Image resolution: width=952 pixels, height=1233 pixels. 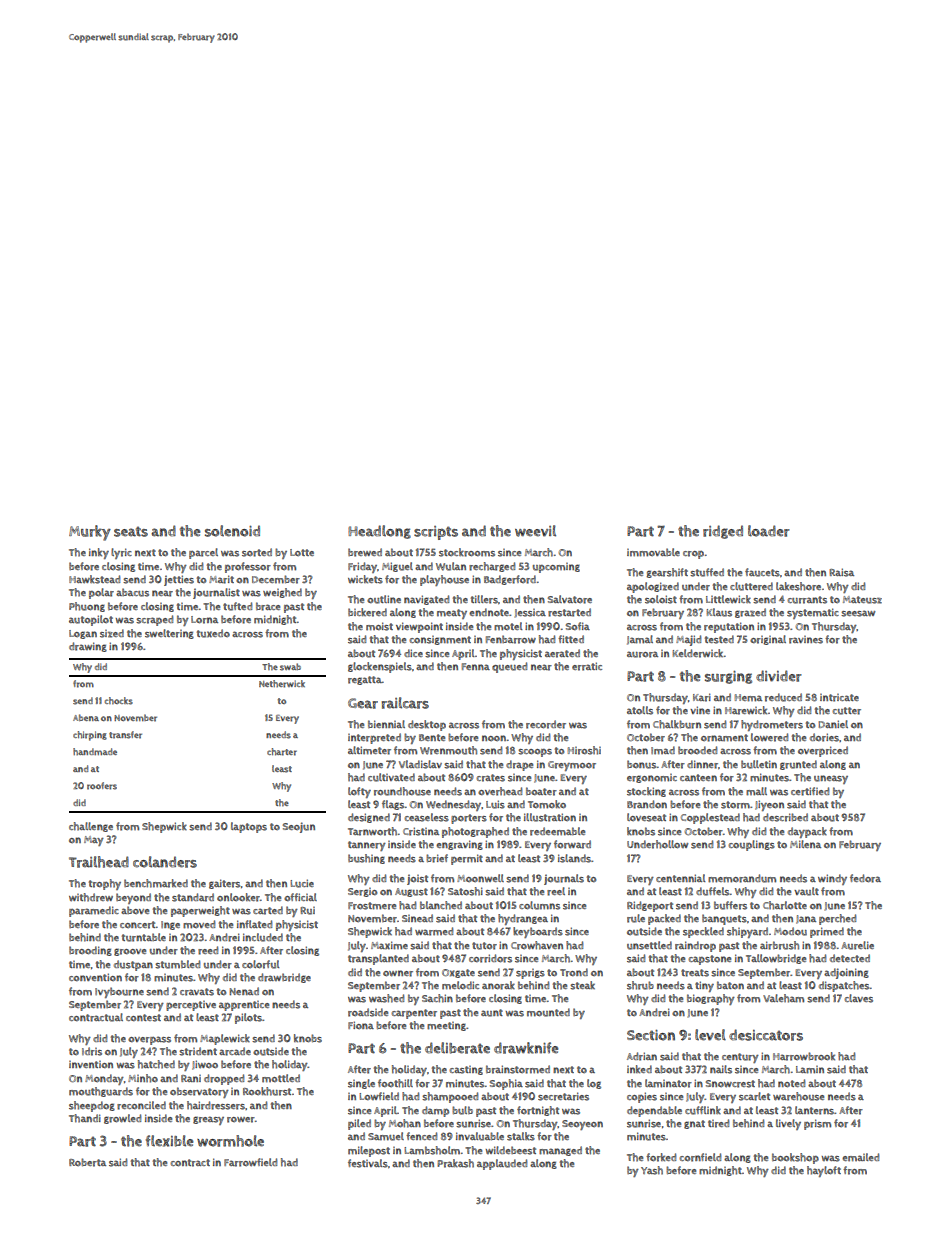 What do you see at coordinates (827, 932) in the screenshot?
I see `primed` at bounding box center [827, 932].
